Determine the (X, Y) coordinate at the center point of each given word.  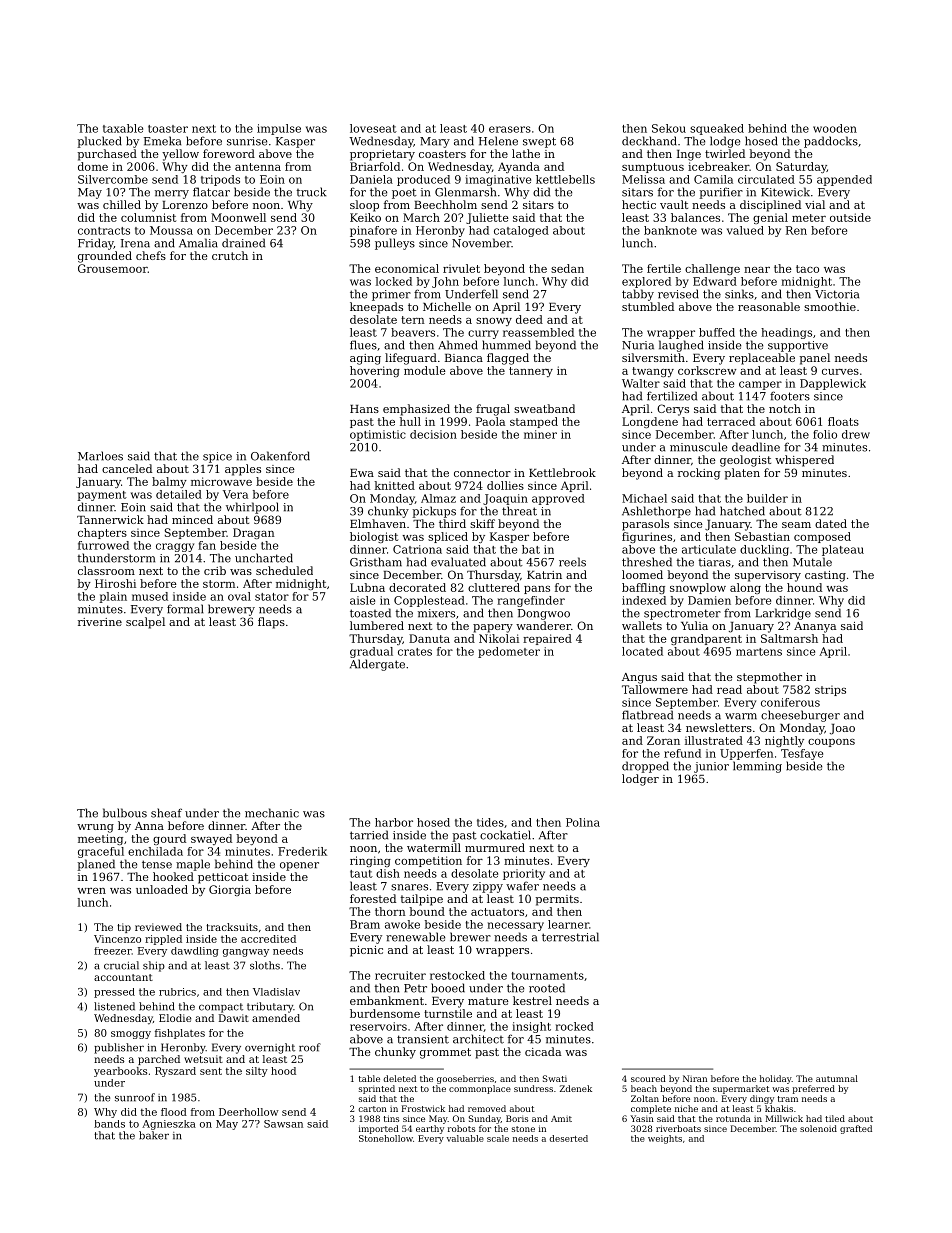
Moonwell (238, 217)
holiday (776, 1079)
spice (217, 457)
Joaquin (505, 499)
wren (91, 891)
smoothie (830, 306)
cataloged (521, 231)
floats (843, 421)
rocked (574, 1026)
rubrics (177, 992)
